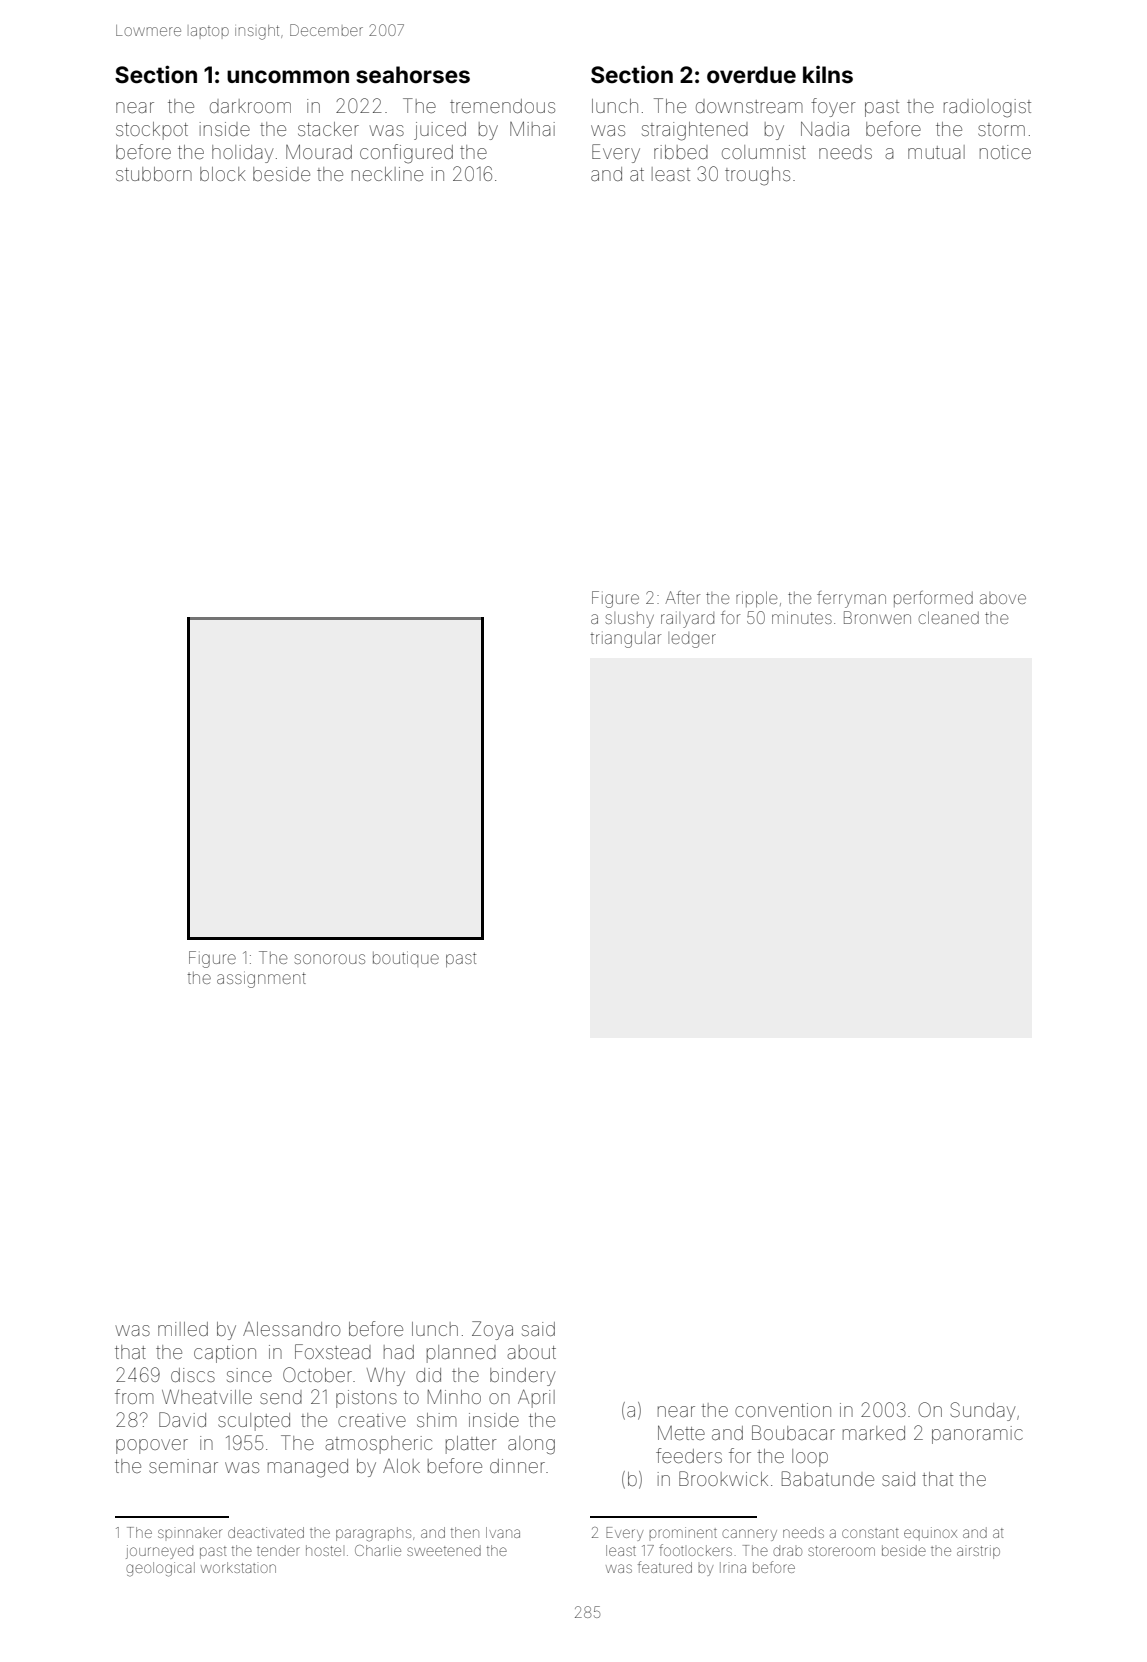 The image size is (1147, 1662). What do you see at coordinates (949, 617) in the screenshot?
I see `cleaned` at bounding box center [949, 617].
